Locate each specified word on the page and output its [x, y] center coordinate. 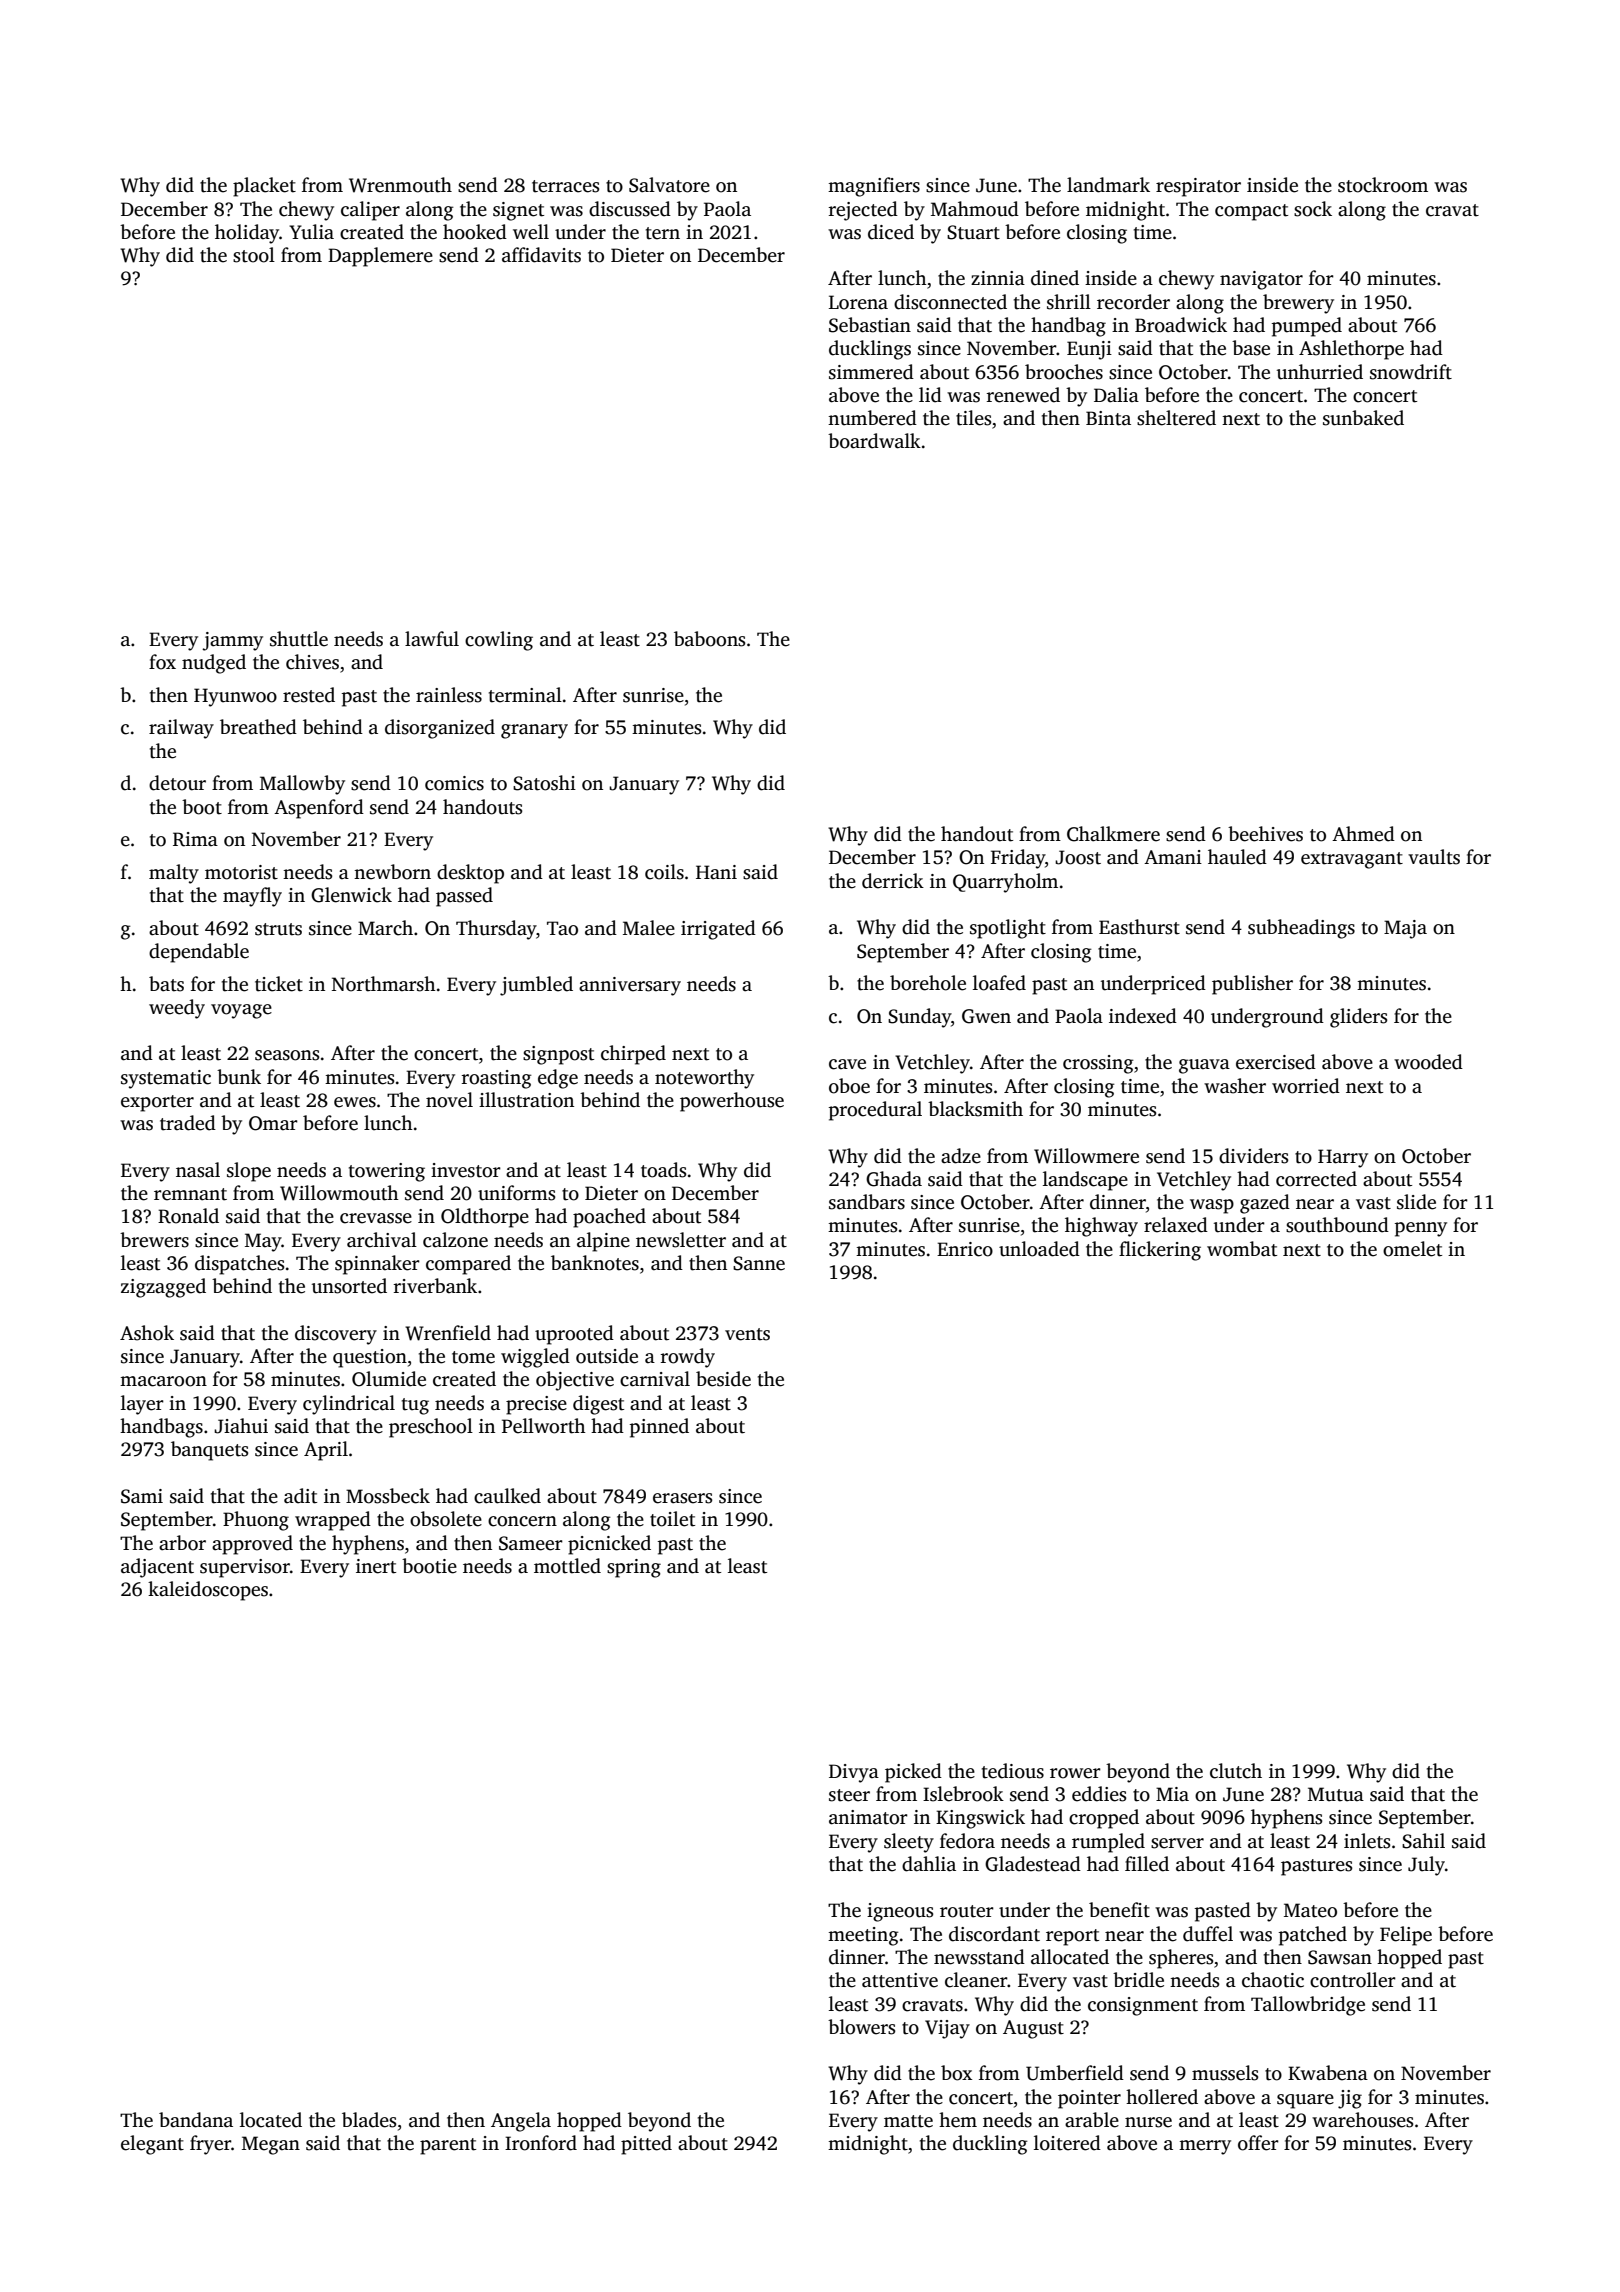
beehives [1265, 834]
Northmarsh [384, 984]
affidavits [541, 255]
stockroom [1383, 185]
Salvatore [669, 185]
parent [448, 2146]
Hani [716, 872]
